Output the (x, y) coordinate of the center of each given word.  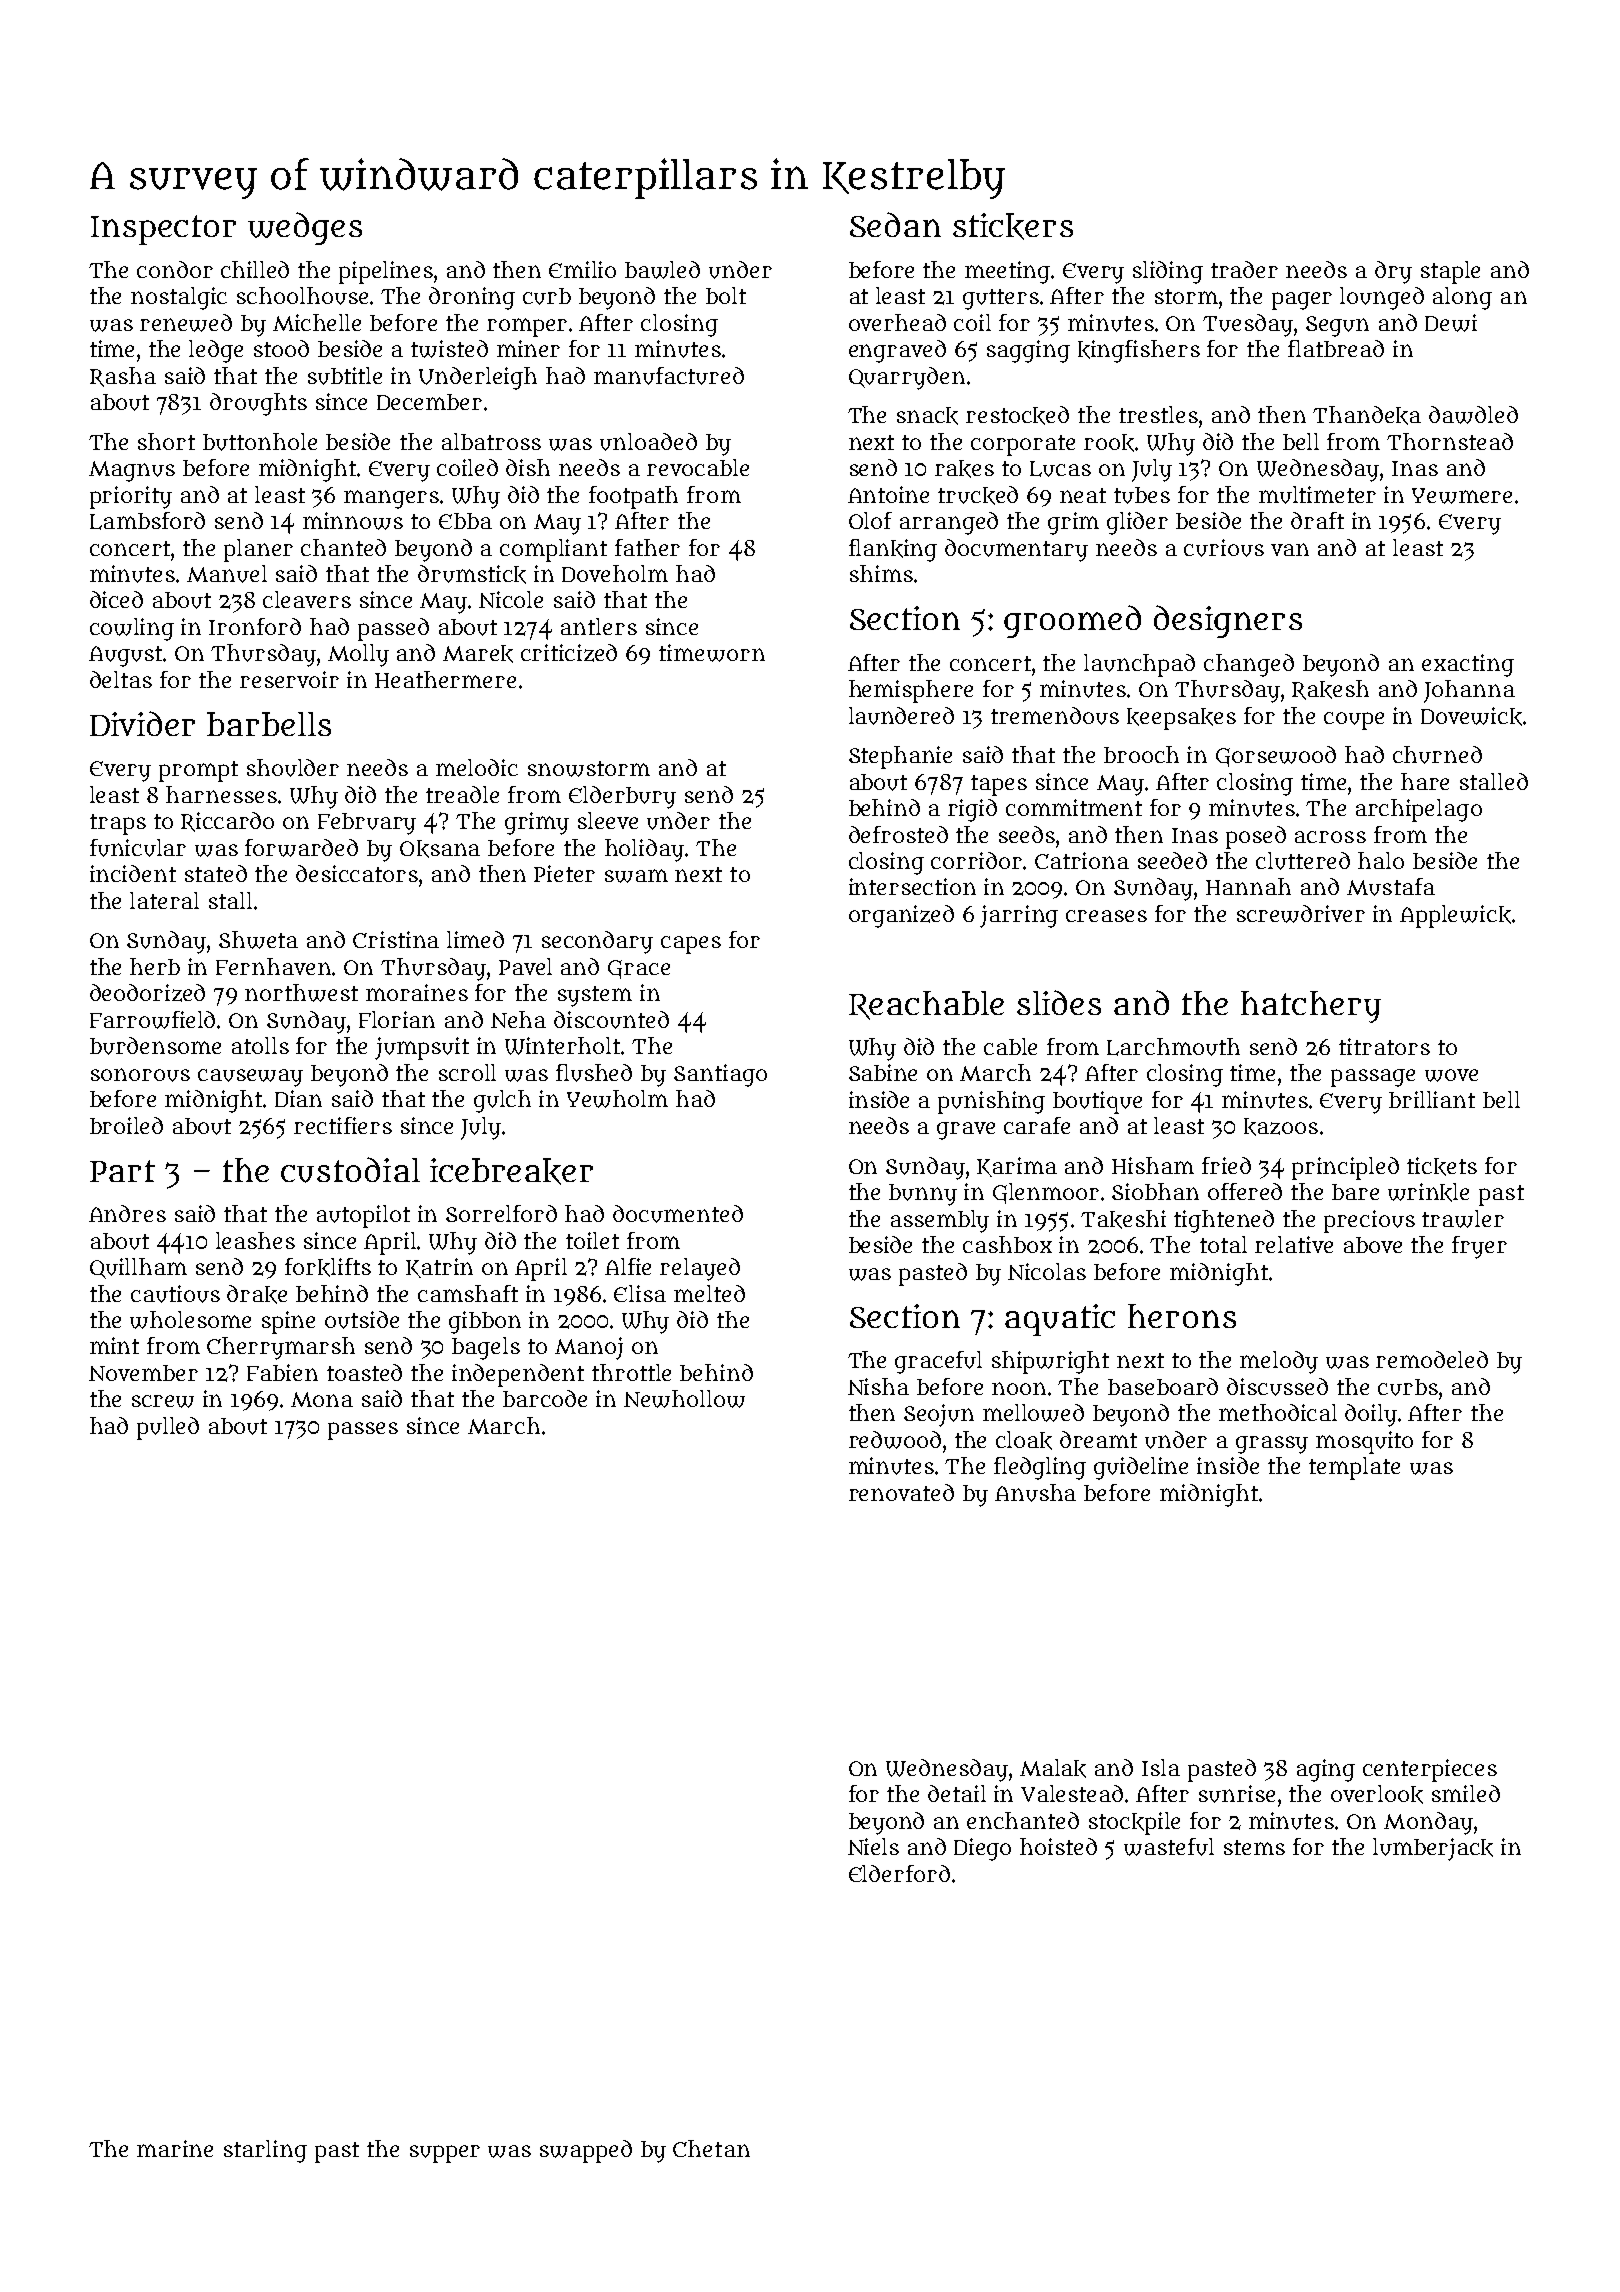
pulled (168, 1428)
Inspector (163, 230)
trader (1244, 269)
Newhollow (684, 1399)
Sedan (895, 224)
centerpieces (1430, 1770)
